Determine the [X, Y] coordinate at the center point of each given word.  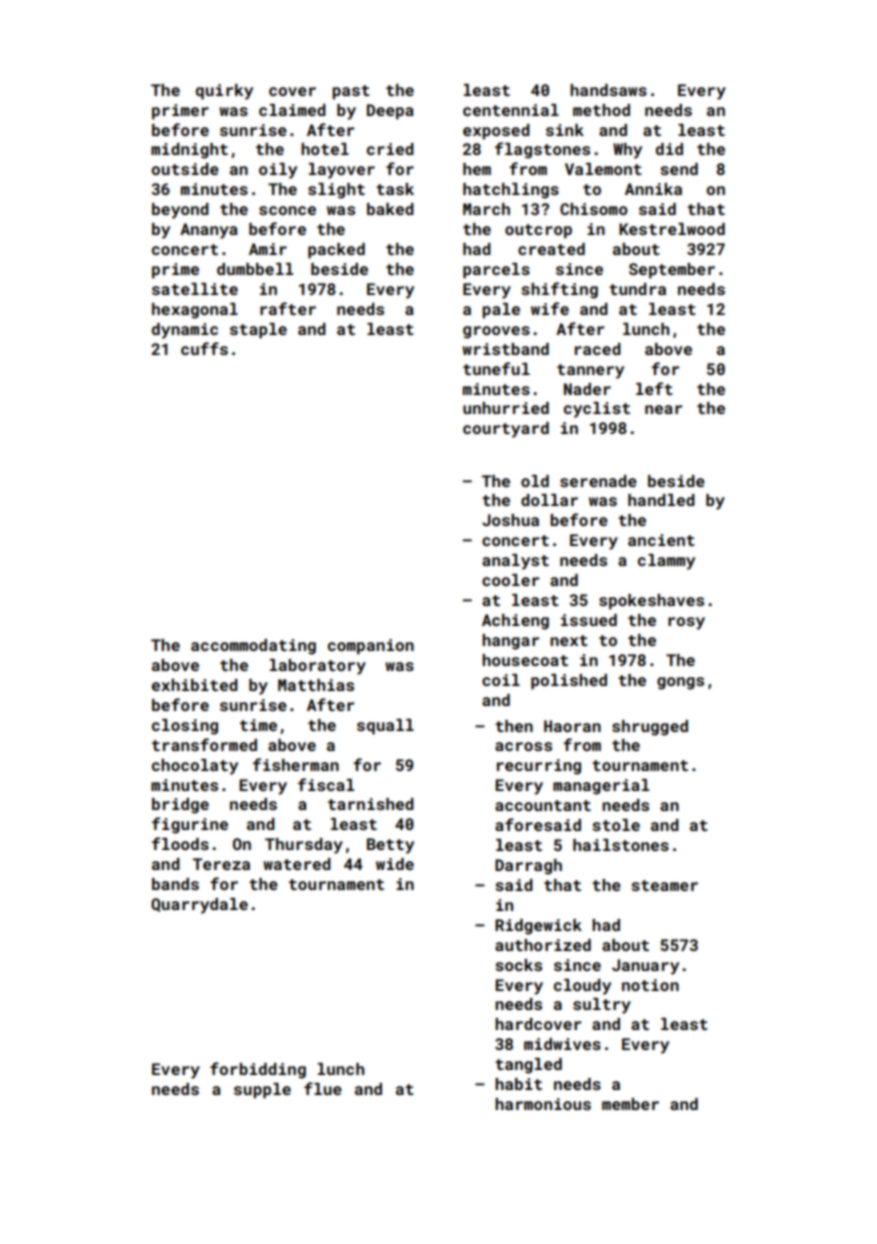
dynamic [185, 331]
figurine [190, 825]
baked [390, 209]
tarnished [371, 804]
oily [278, 171]
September [672, 271]
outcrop [538, 231]
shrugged [650, 728]
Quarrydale [199, 906]
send [679, 169]
